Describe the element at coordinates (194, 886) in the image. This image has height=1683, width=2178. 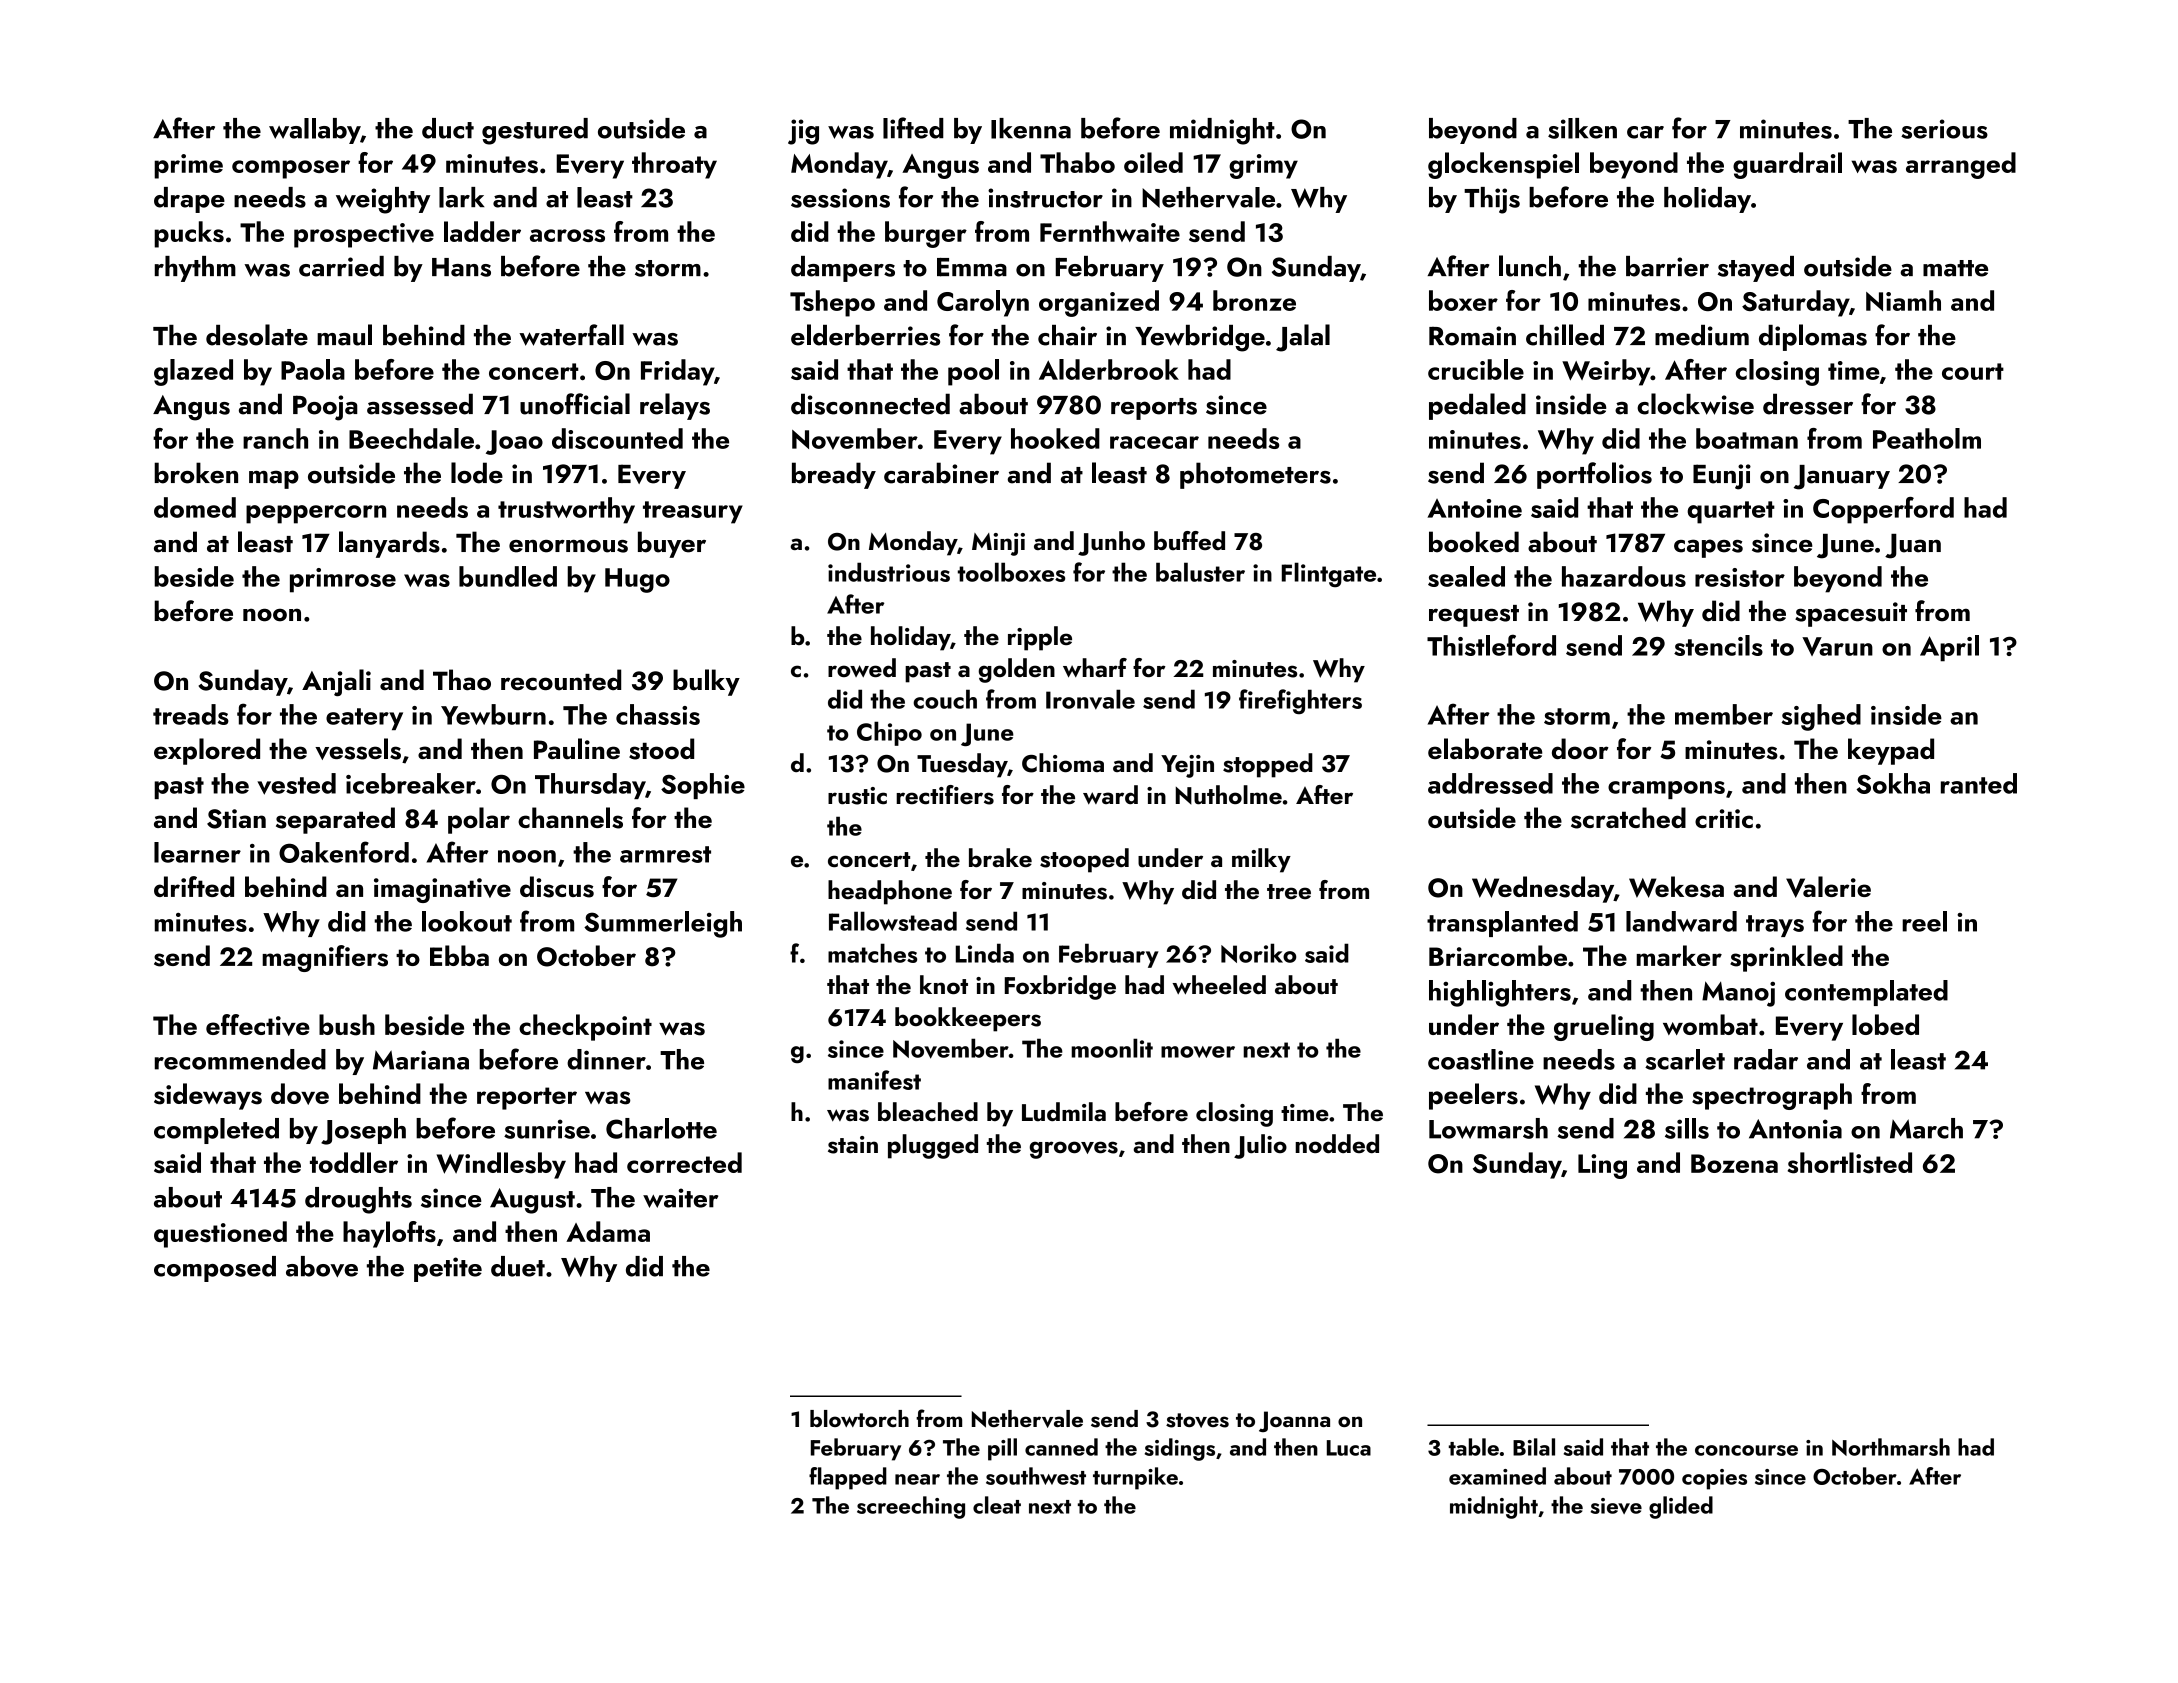
I see `drifted` at that location.
